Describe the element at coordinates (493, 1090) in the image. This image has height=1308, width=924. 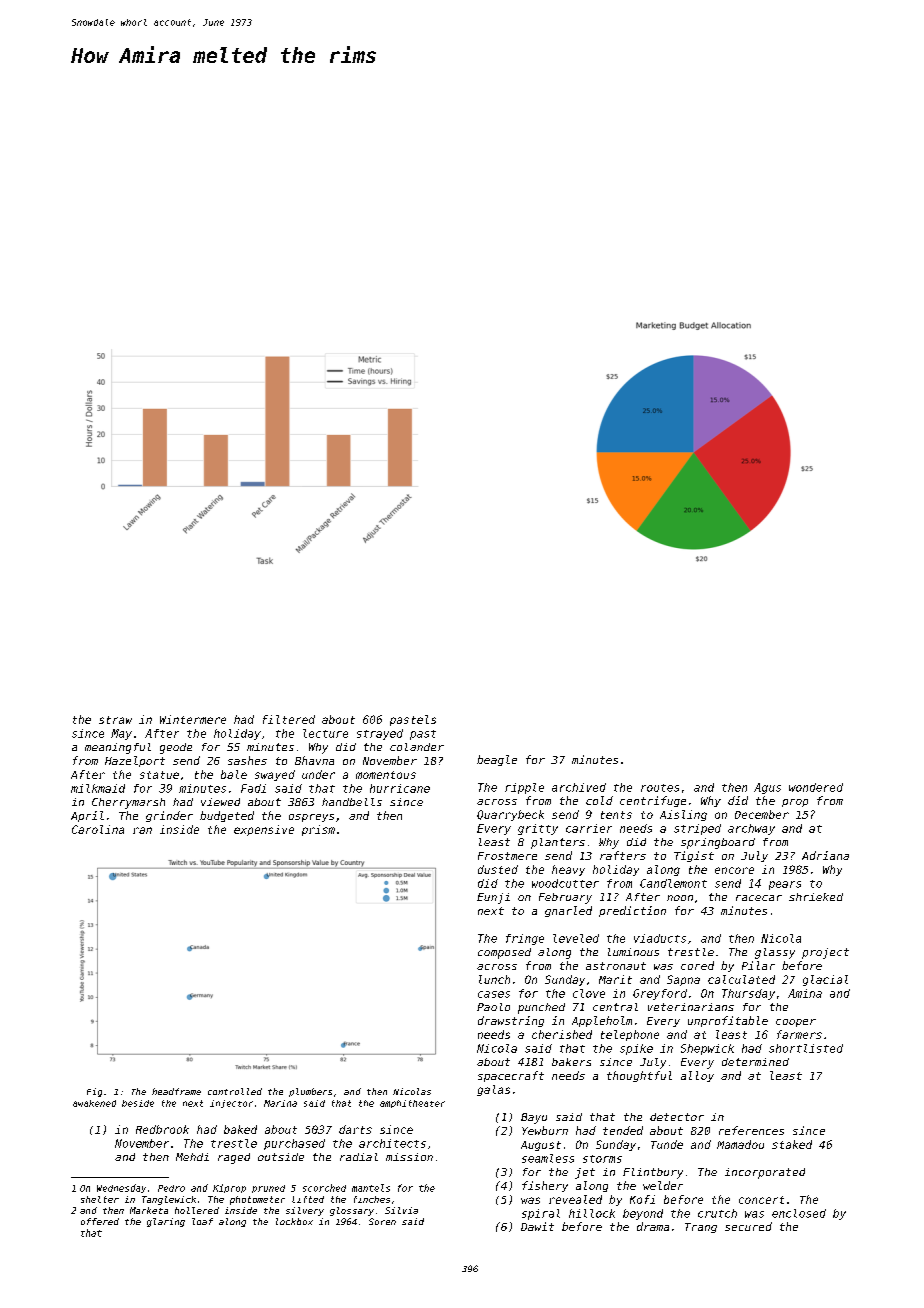
I see `galas` at that location.
